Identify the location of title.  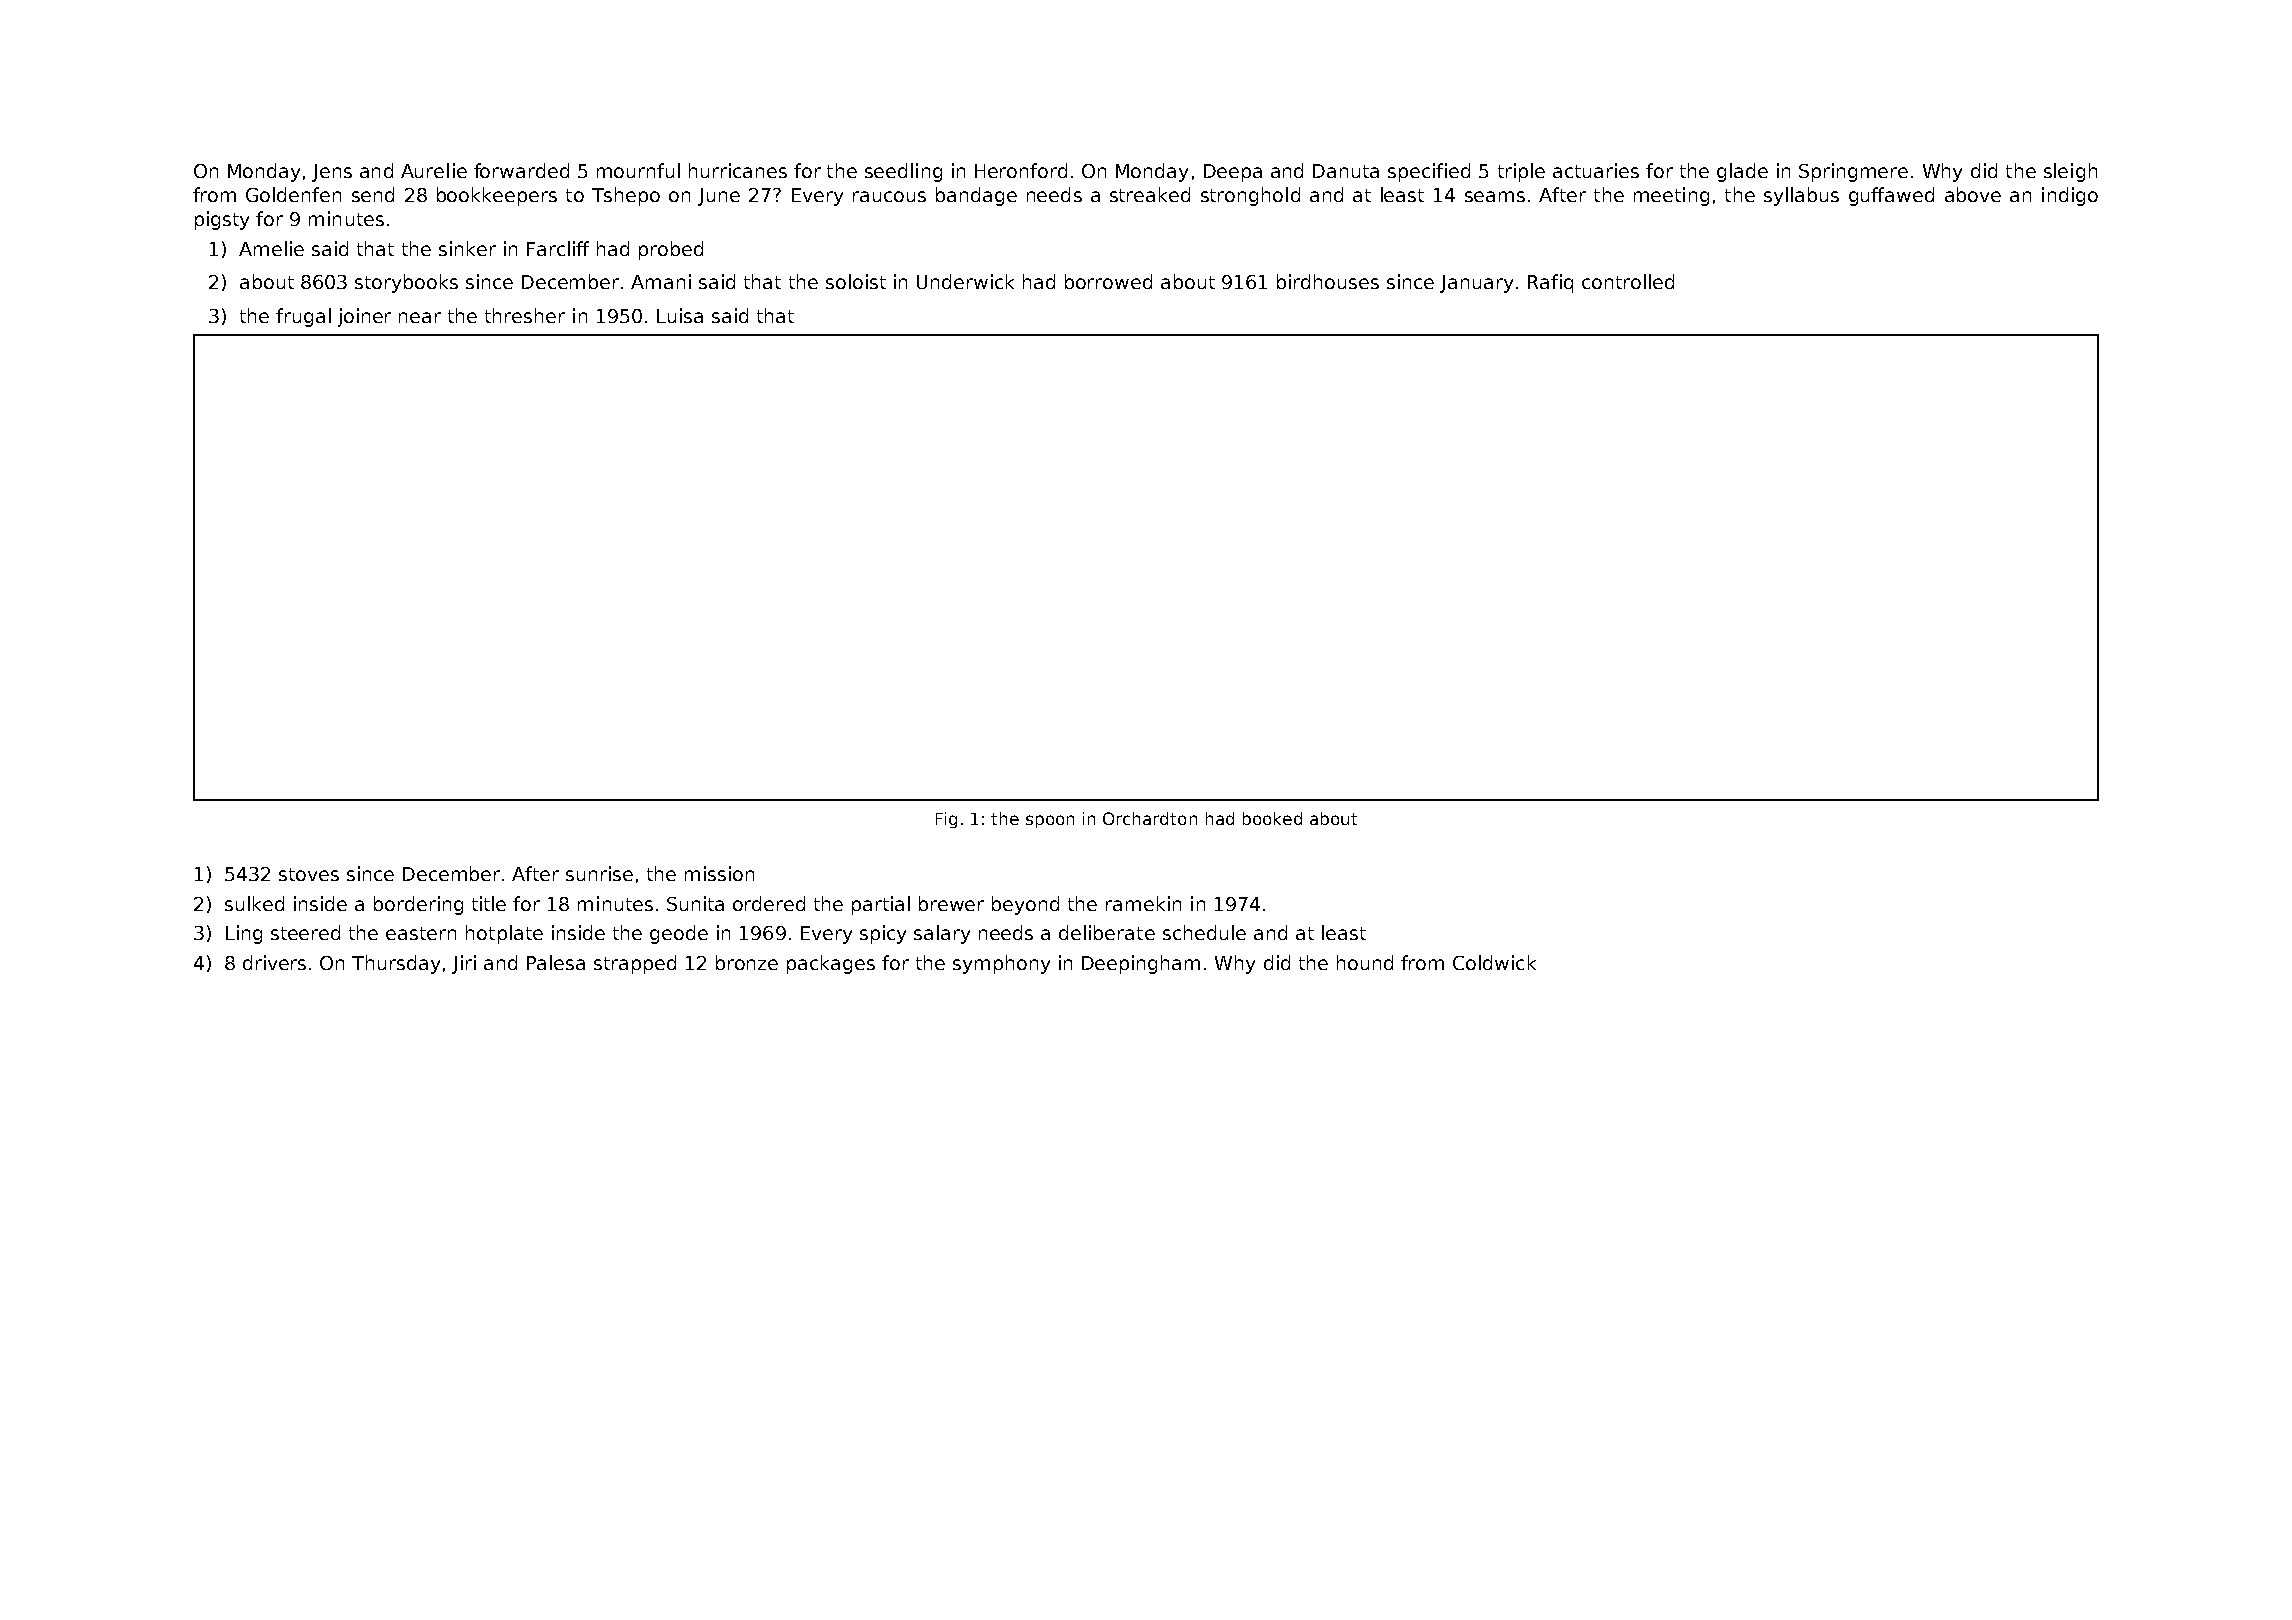
(489, 903).
